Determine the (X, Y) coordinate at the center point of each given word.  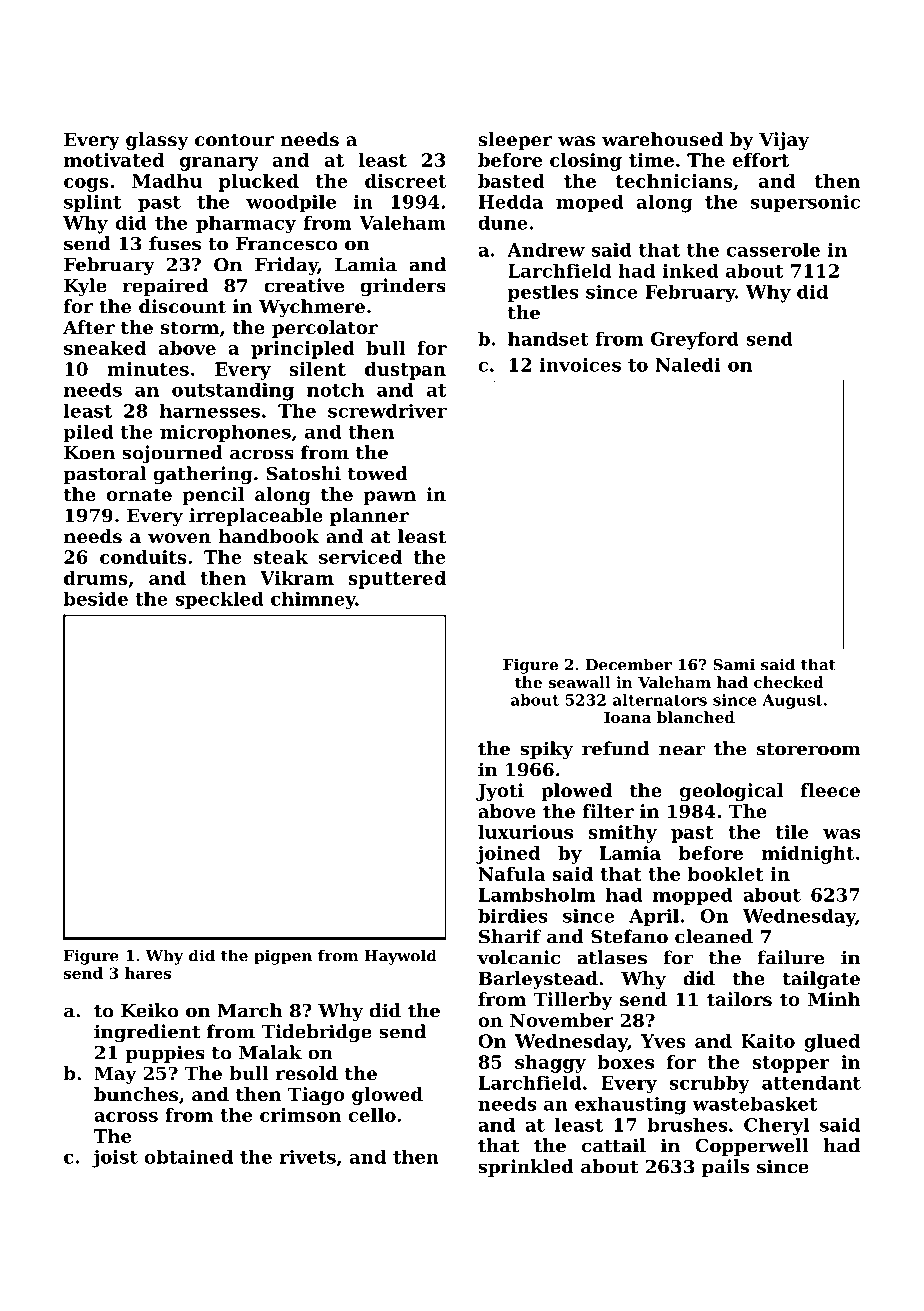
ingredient (147, 1033)
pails (725, 1168)
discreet (405, 181)
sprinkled (526, 1168)
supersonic (805, 204)
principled (303, 350)
